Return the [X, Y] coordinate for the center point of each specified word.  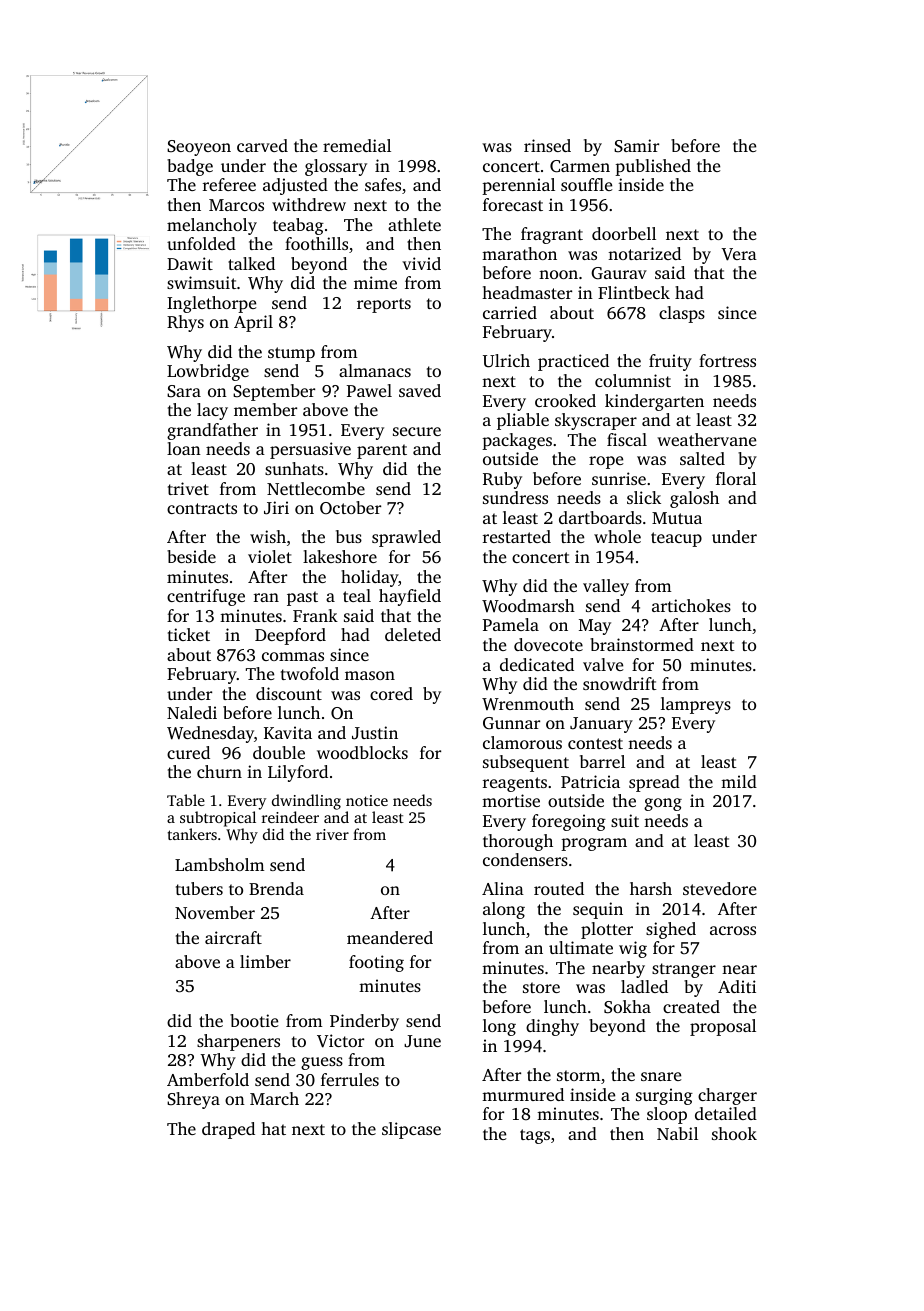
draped [228, 1130]
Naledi [192, 712]
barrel [602, 761]
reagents [515, 784]
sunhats [294, 468]
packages [517, 441]
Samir [636, 146]
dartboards [600, 517]
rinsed [547, 145]
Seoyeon [199, 148]
